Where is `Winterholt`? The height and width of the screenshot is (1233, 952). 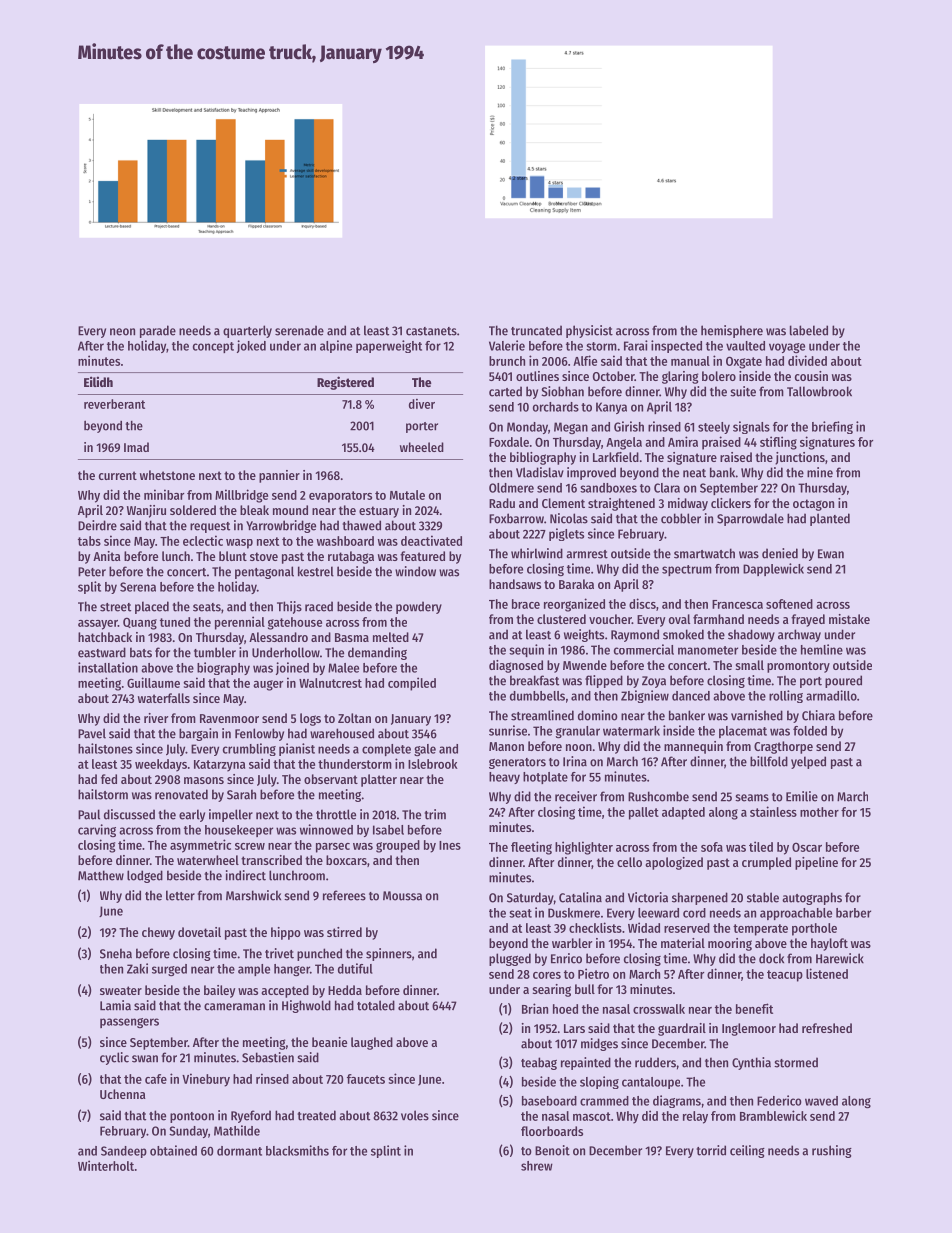 Winterholt is located at coordinates (106, 1165).
